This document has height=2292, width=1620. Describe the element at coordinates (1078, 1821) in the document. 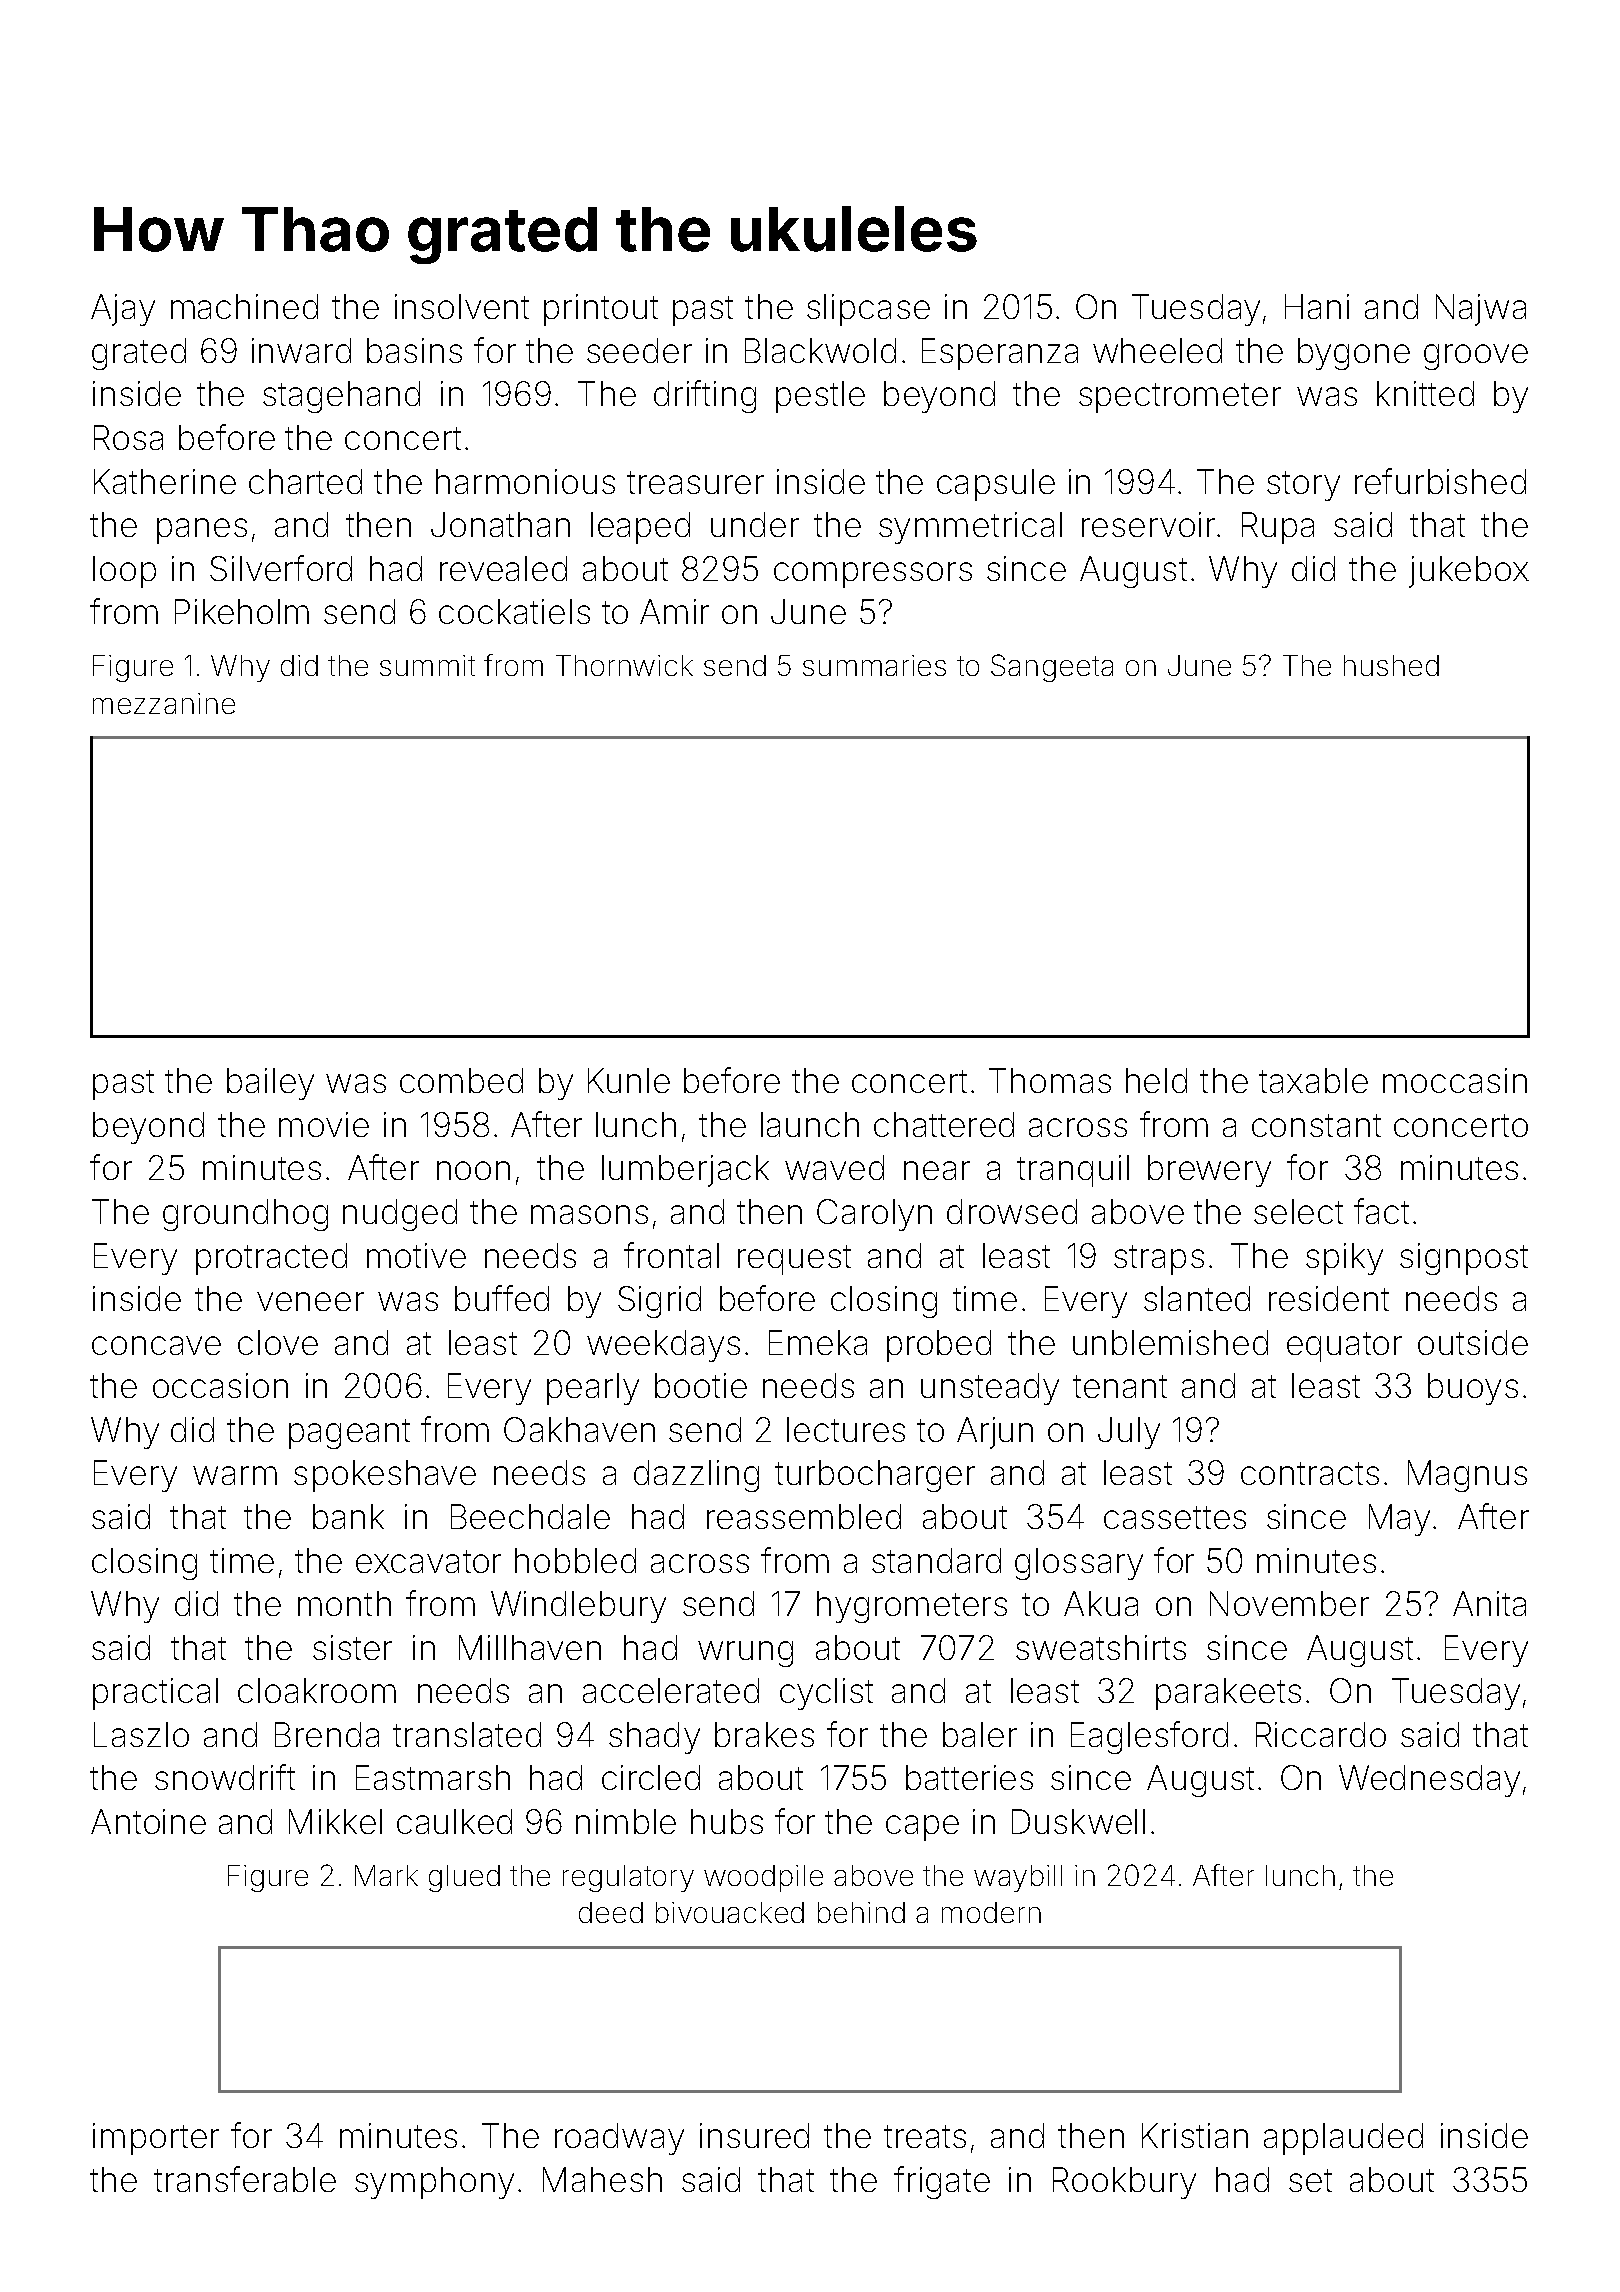

I see `Duskwell` at that location.
